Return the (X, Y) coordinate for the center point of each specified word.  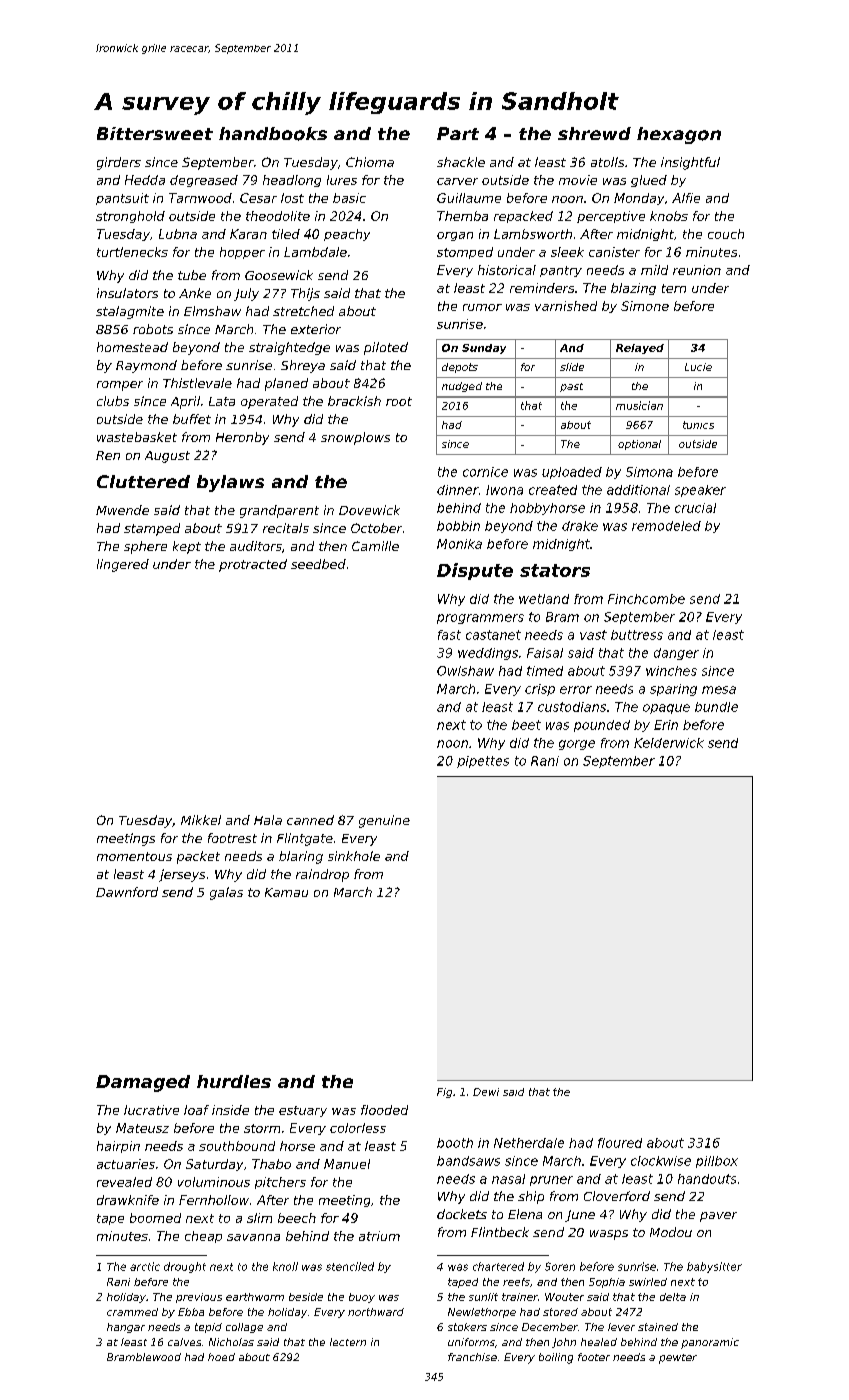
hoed (221, 1357)
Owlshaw (465, 671)
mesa (719, 690)
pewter (678, 1359)
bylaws (230, 483)
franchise (472, 1357)
